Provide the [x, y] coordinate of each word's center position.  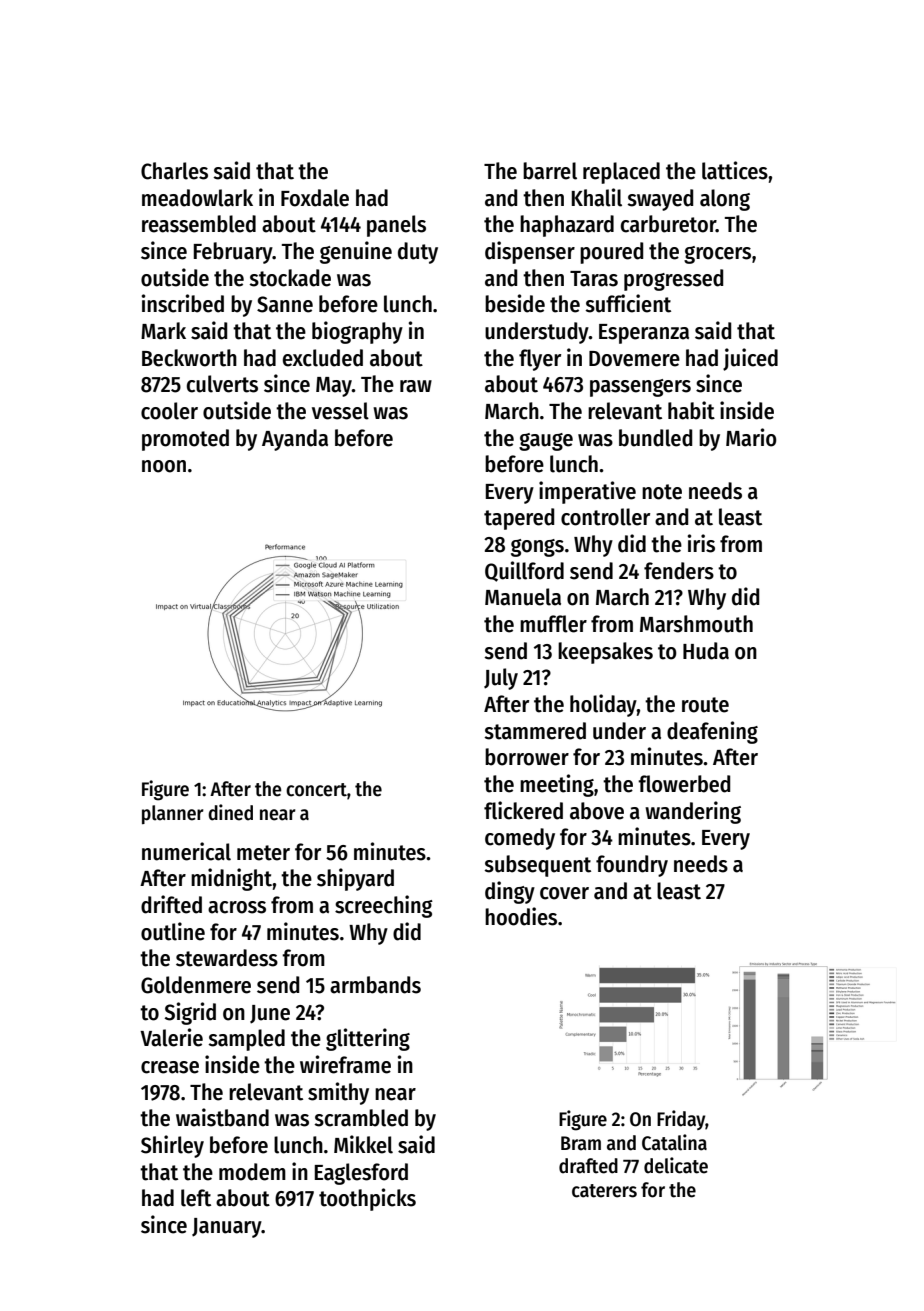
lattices [735, 170]
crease [170, 1067]
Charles [174, 171]
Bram [581, 1143]
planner [173, 814]
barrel [550, 171]
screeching [384, 906]
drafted [588, 1166]
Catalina [674, 1142]
